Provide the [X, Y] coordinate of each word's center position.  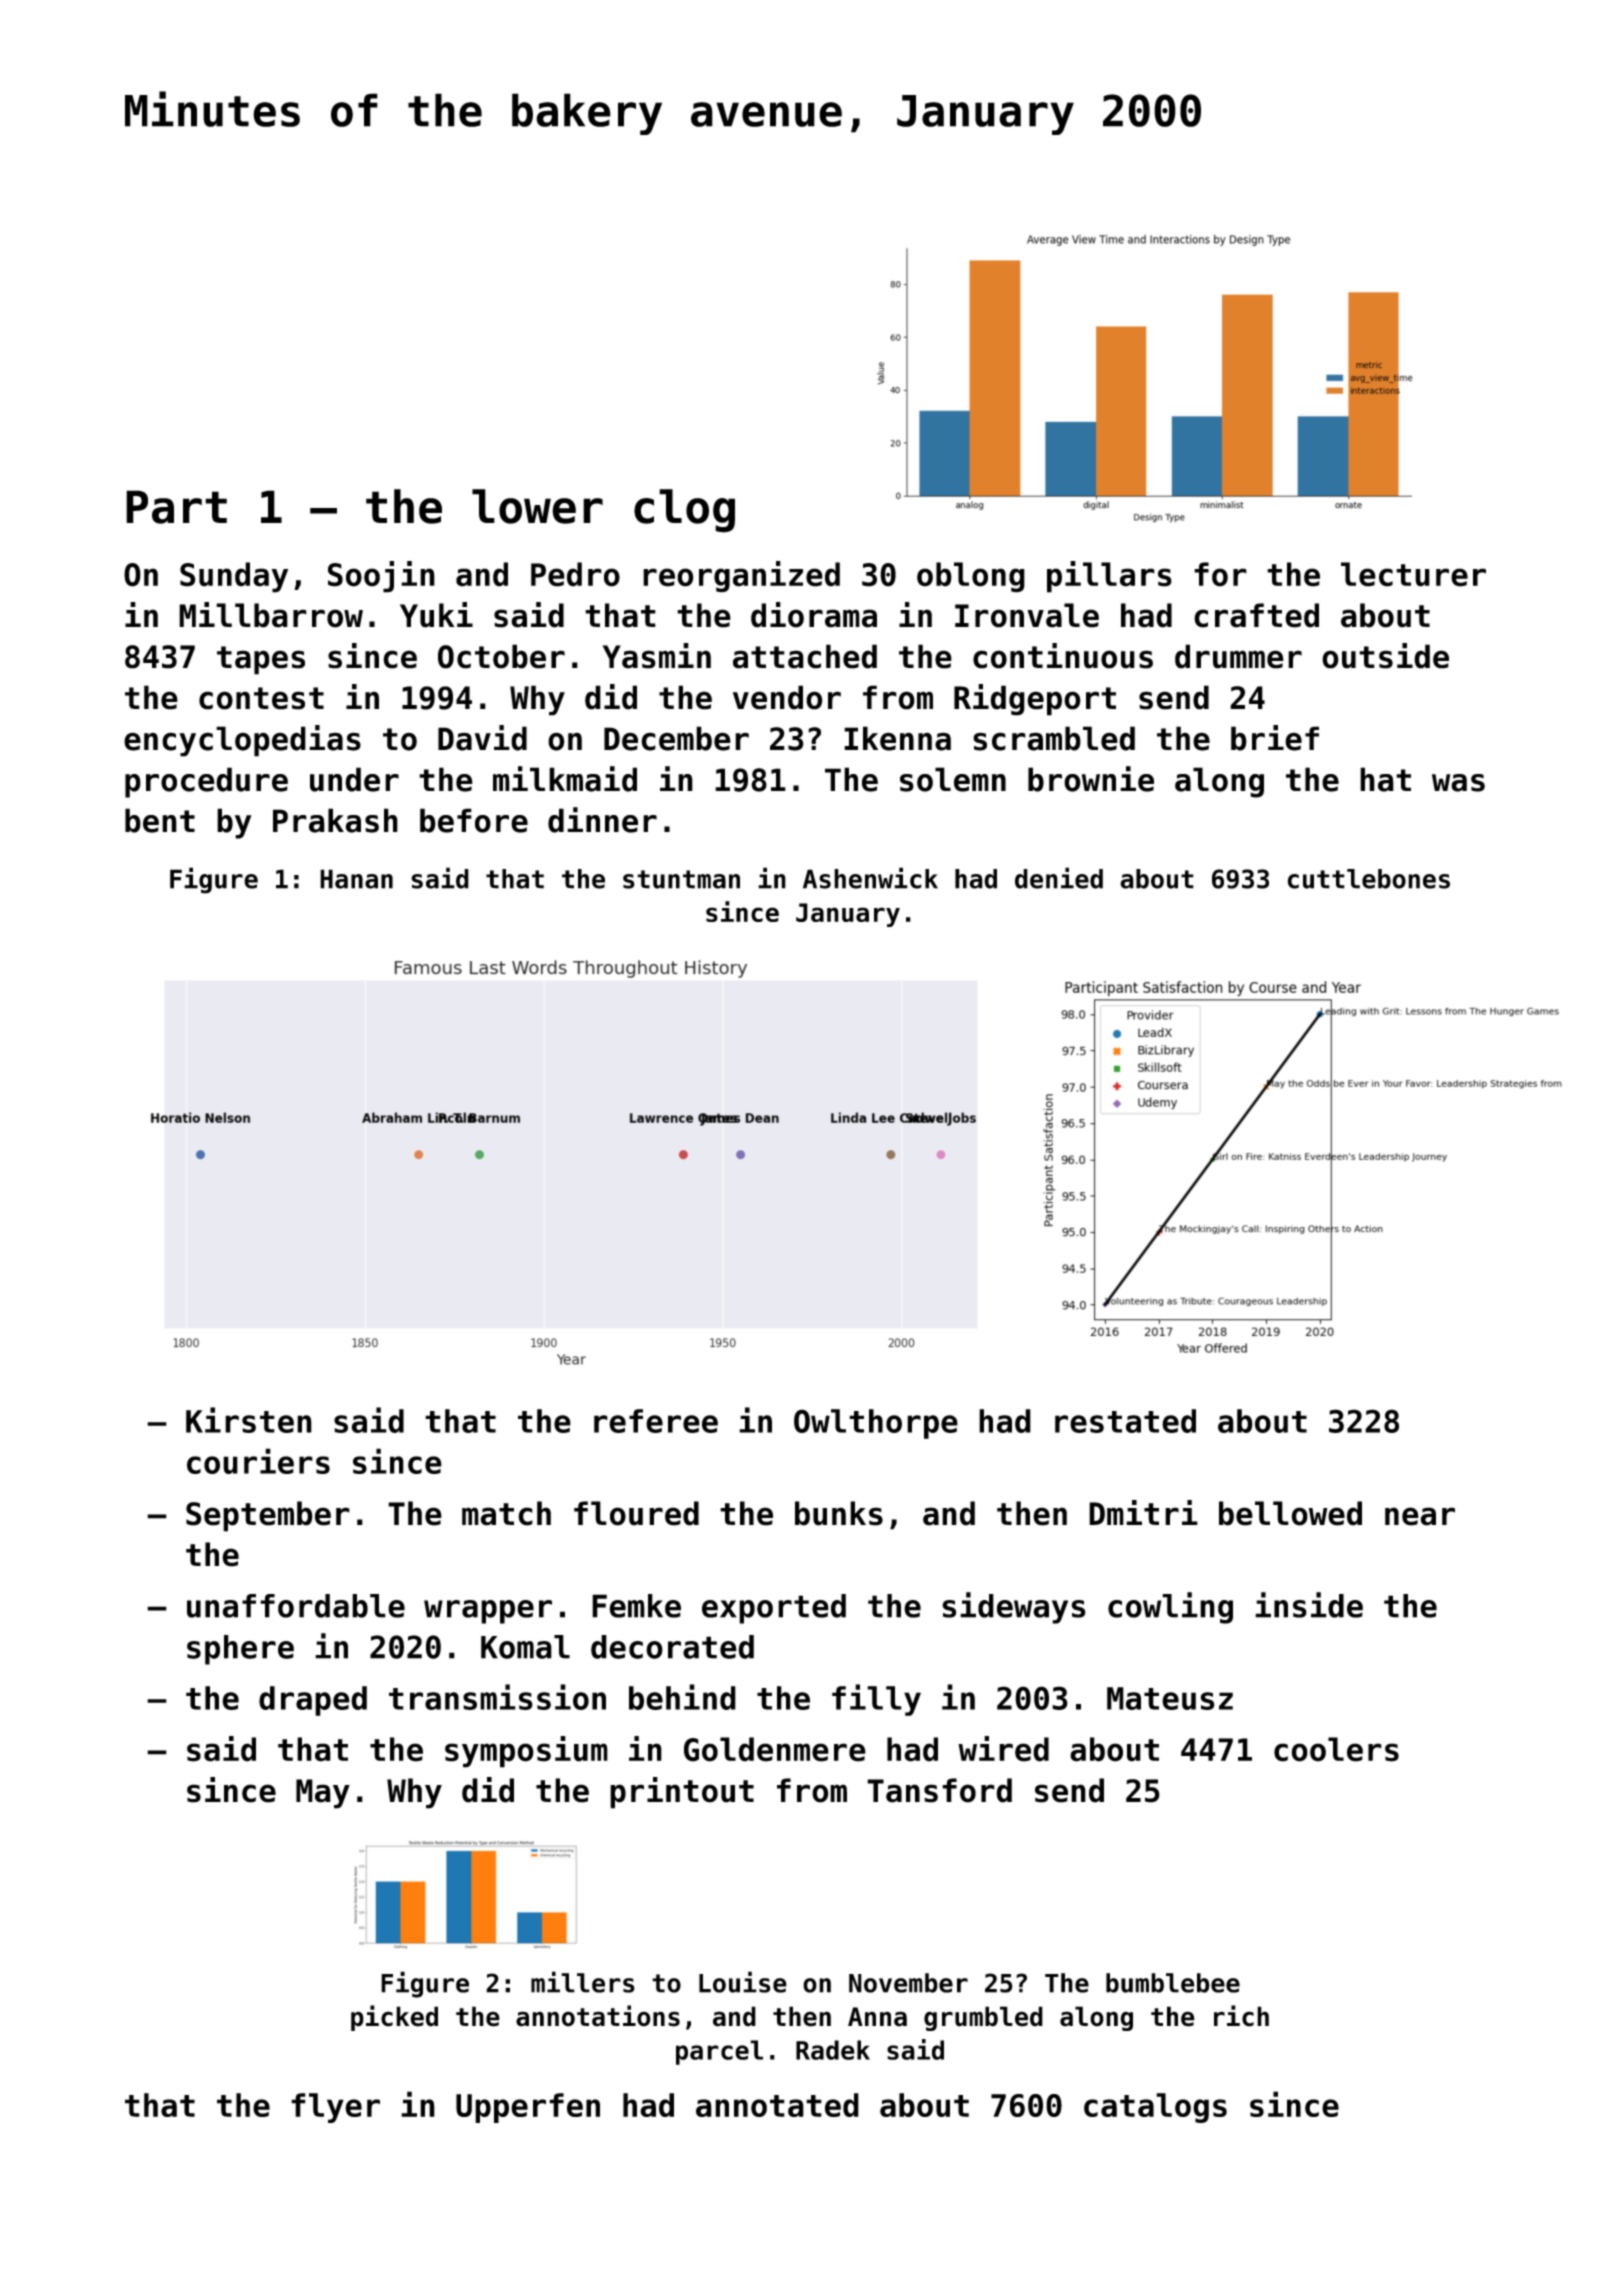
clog [684, 511]
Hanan [356, 879]
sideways [1014, 1608]
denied [1059, 878]
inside [1309, 1605]
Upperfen [528, 2108]
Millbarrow [271, 615]
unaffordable [296, 1606]
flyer [335, 2108]
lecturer [1413, 574]
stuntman [681, 879]
